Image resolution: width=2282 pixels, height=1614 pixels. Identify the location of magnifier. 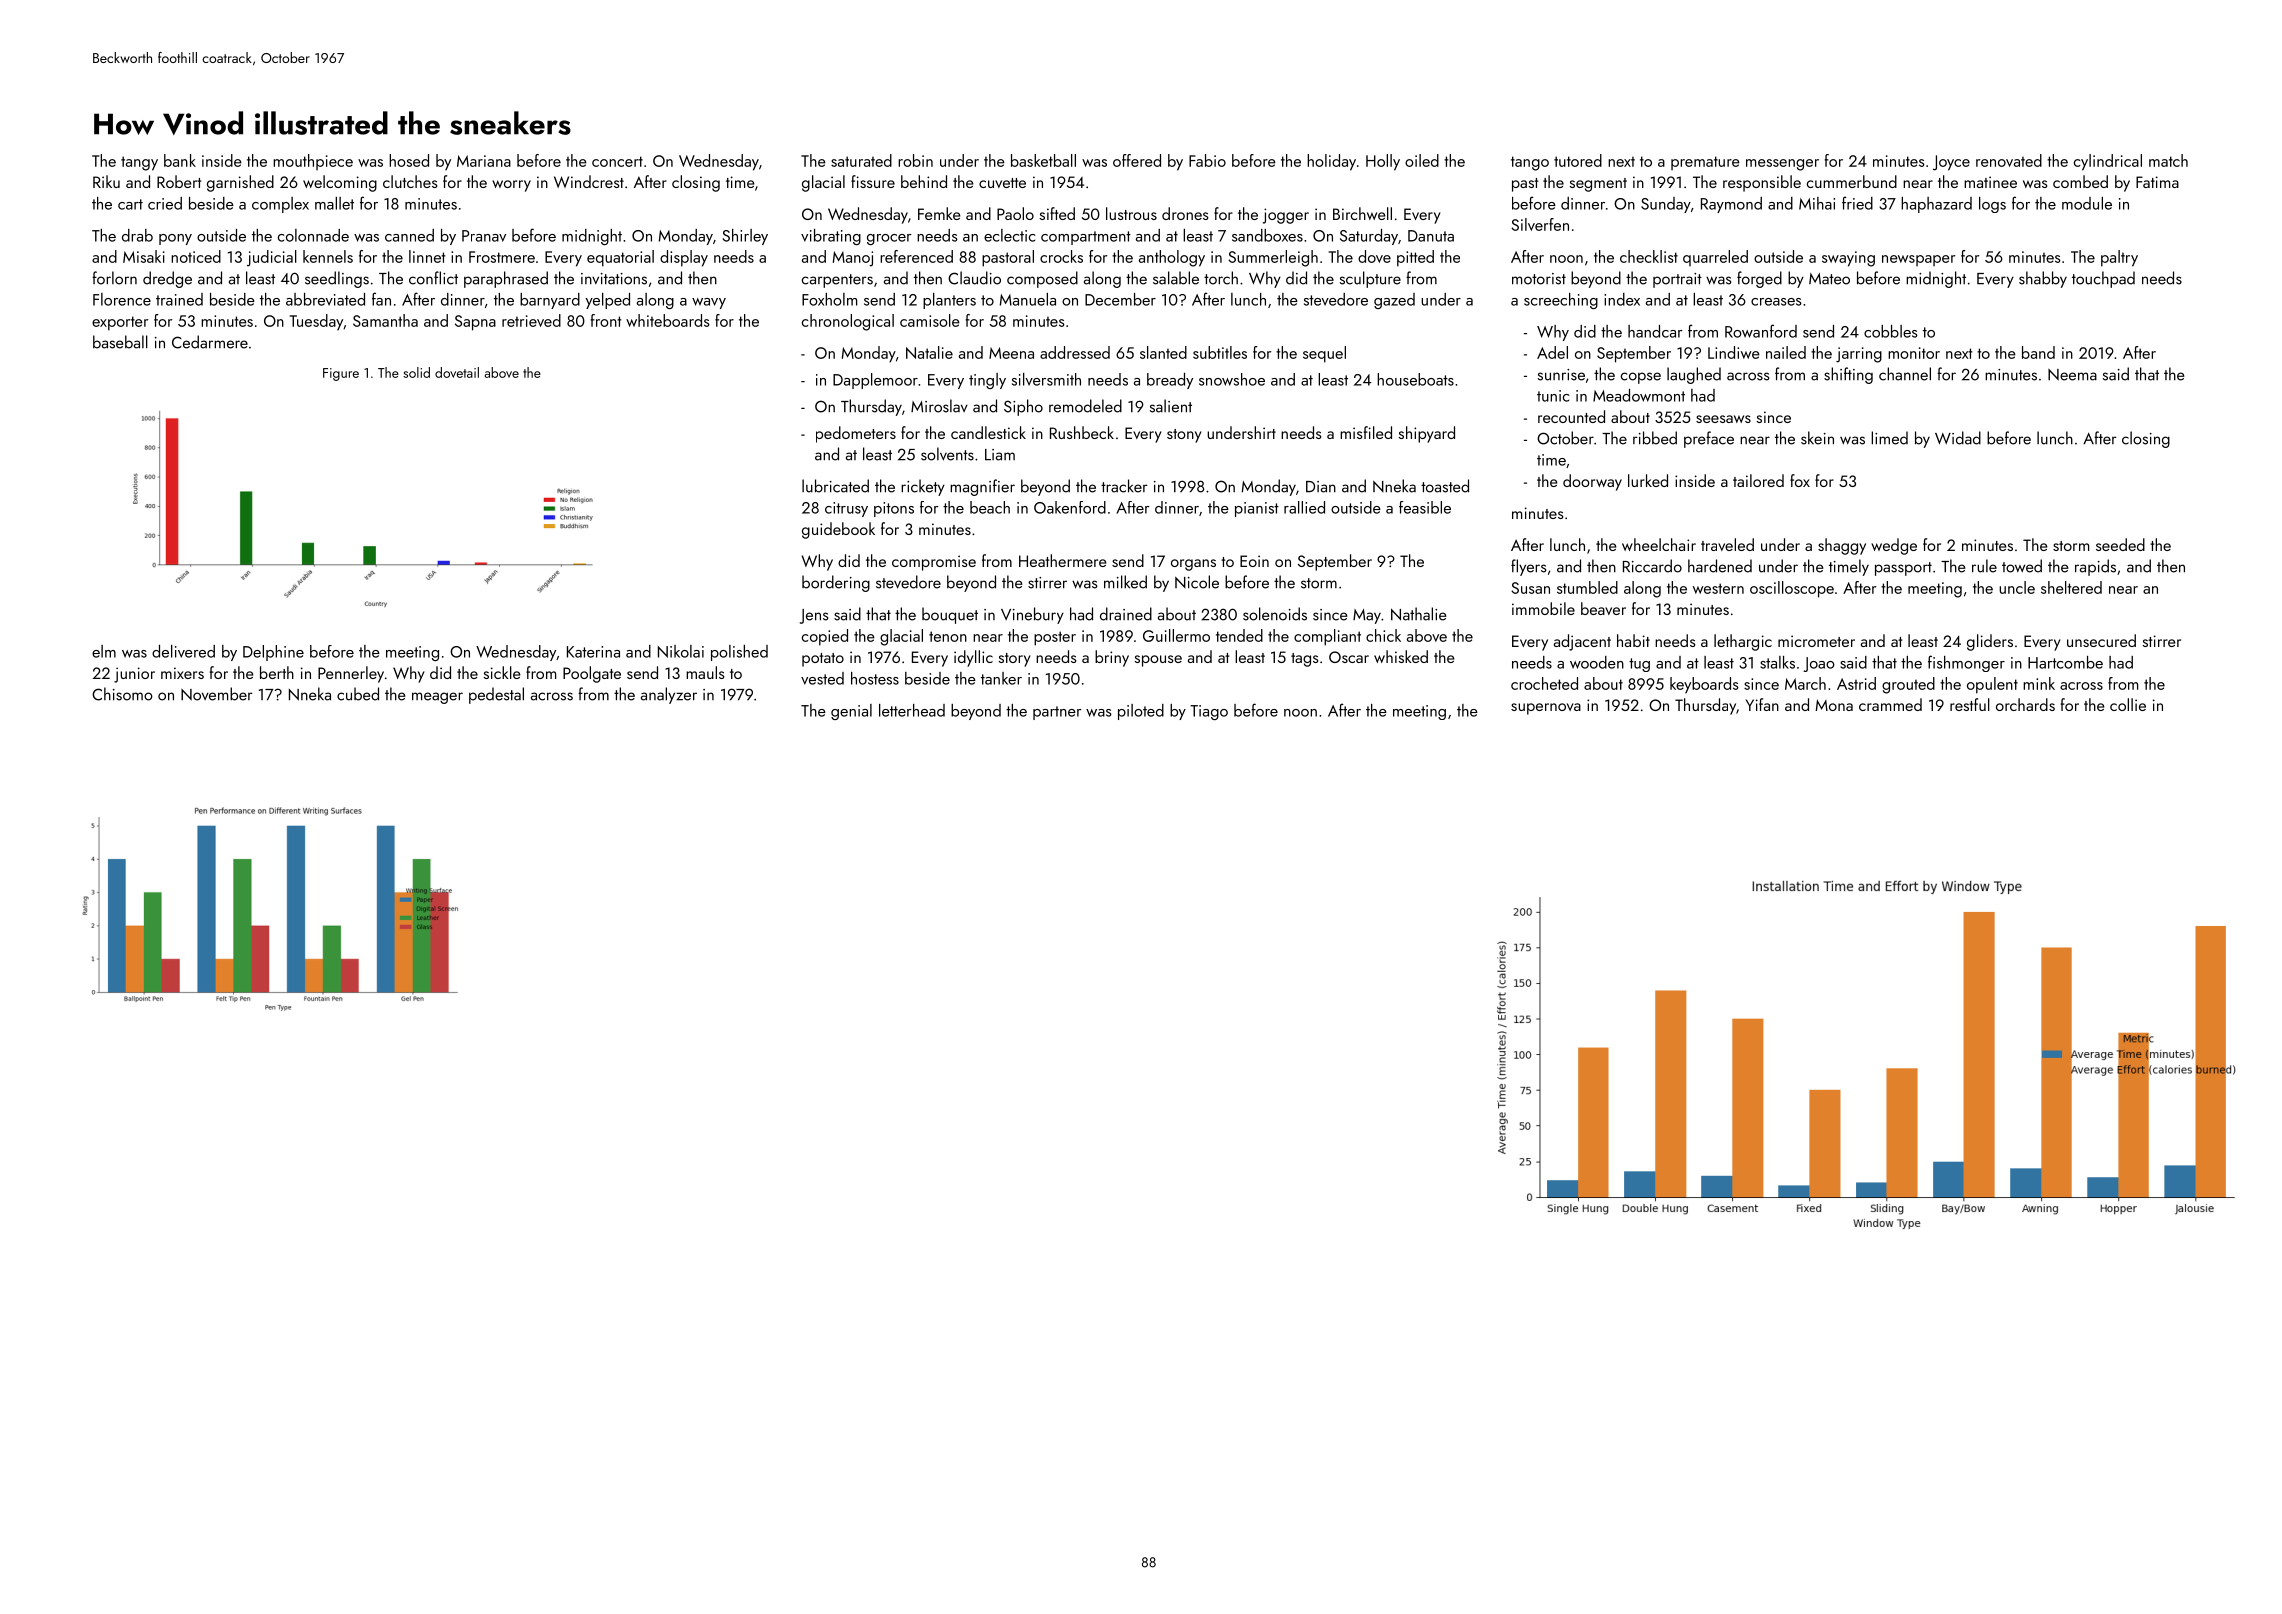
(982, 487).
